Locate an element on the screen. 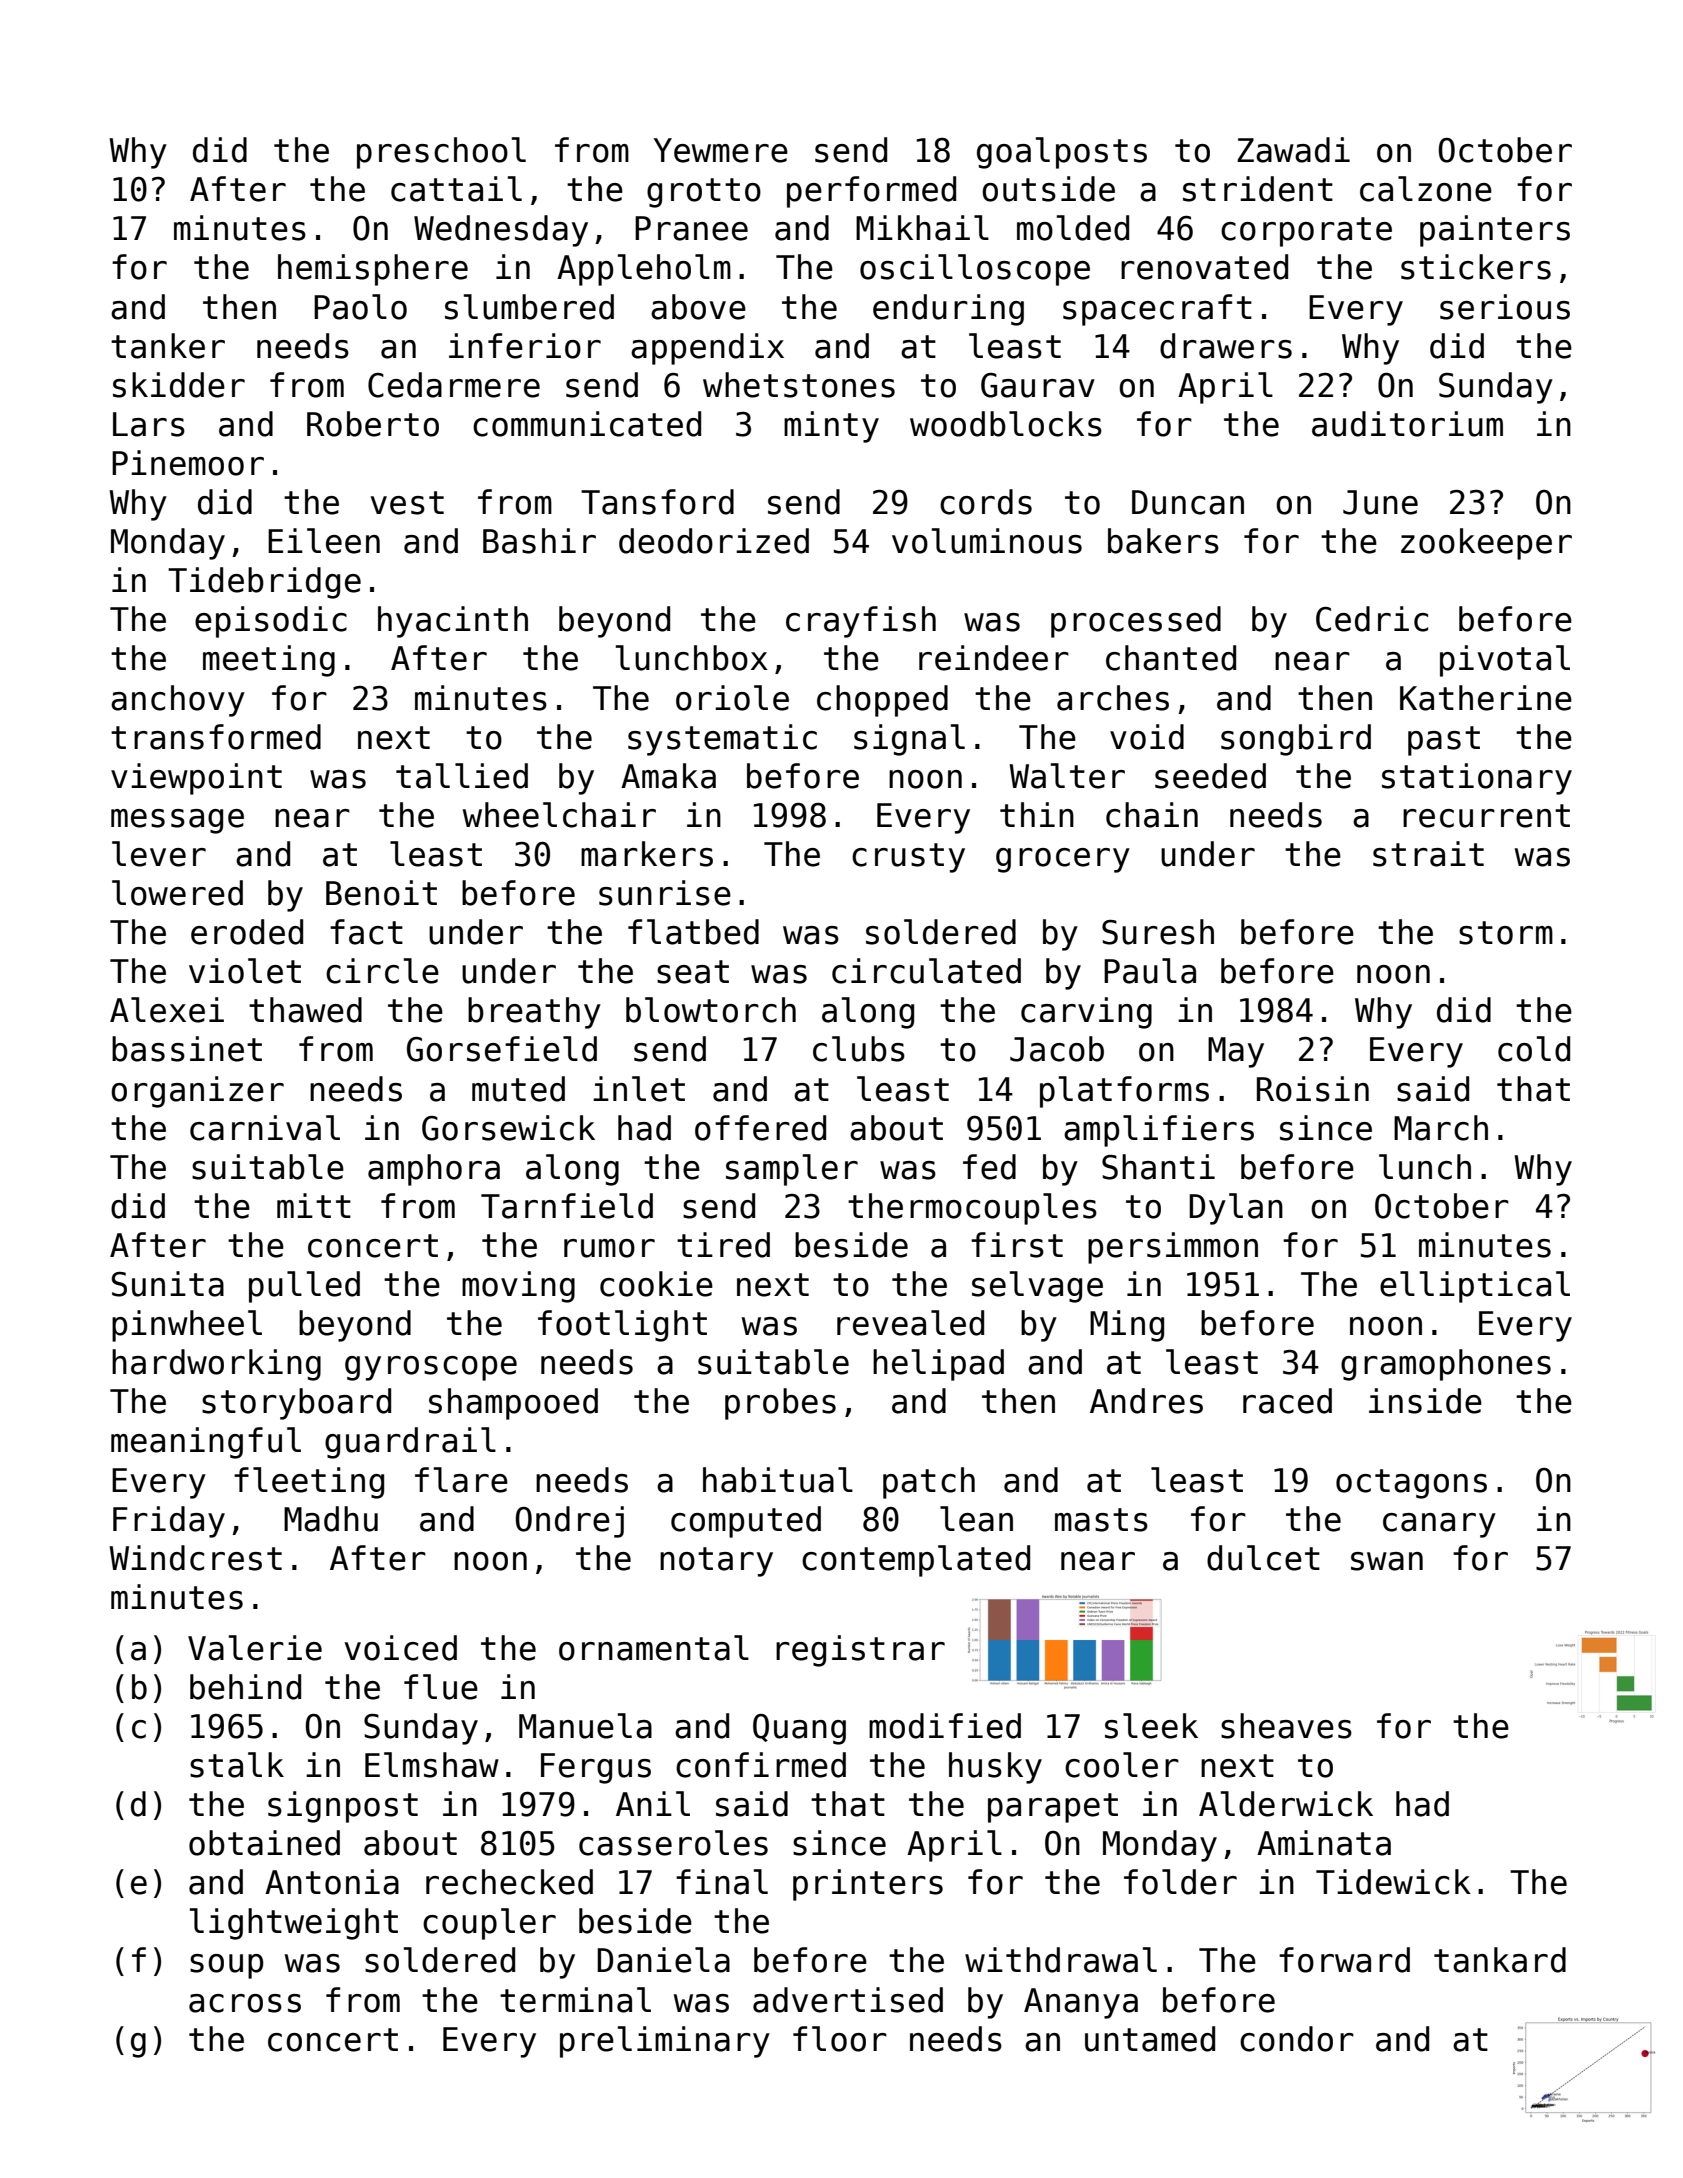 The height and width of the screenshot is (2178, 1683). notary is located at coordinates (716, 1562).
